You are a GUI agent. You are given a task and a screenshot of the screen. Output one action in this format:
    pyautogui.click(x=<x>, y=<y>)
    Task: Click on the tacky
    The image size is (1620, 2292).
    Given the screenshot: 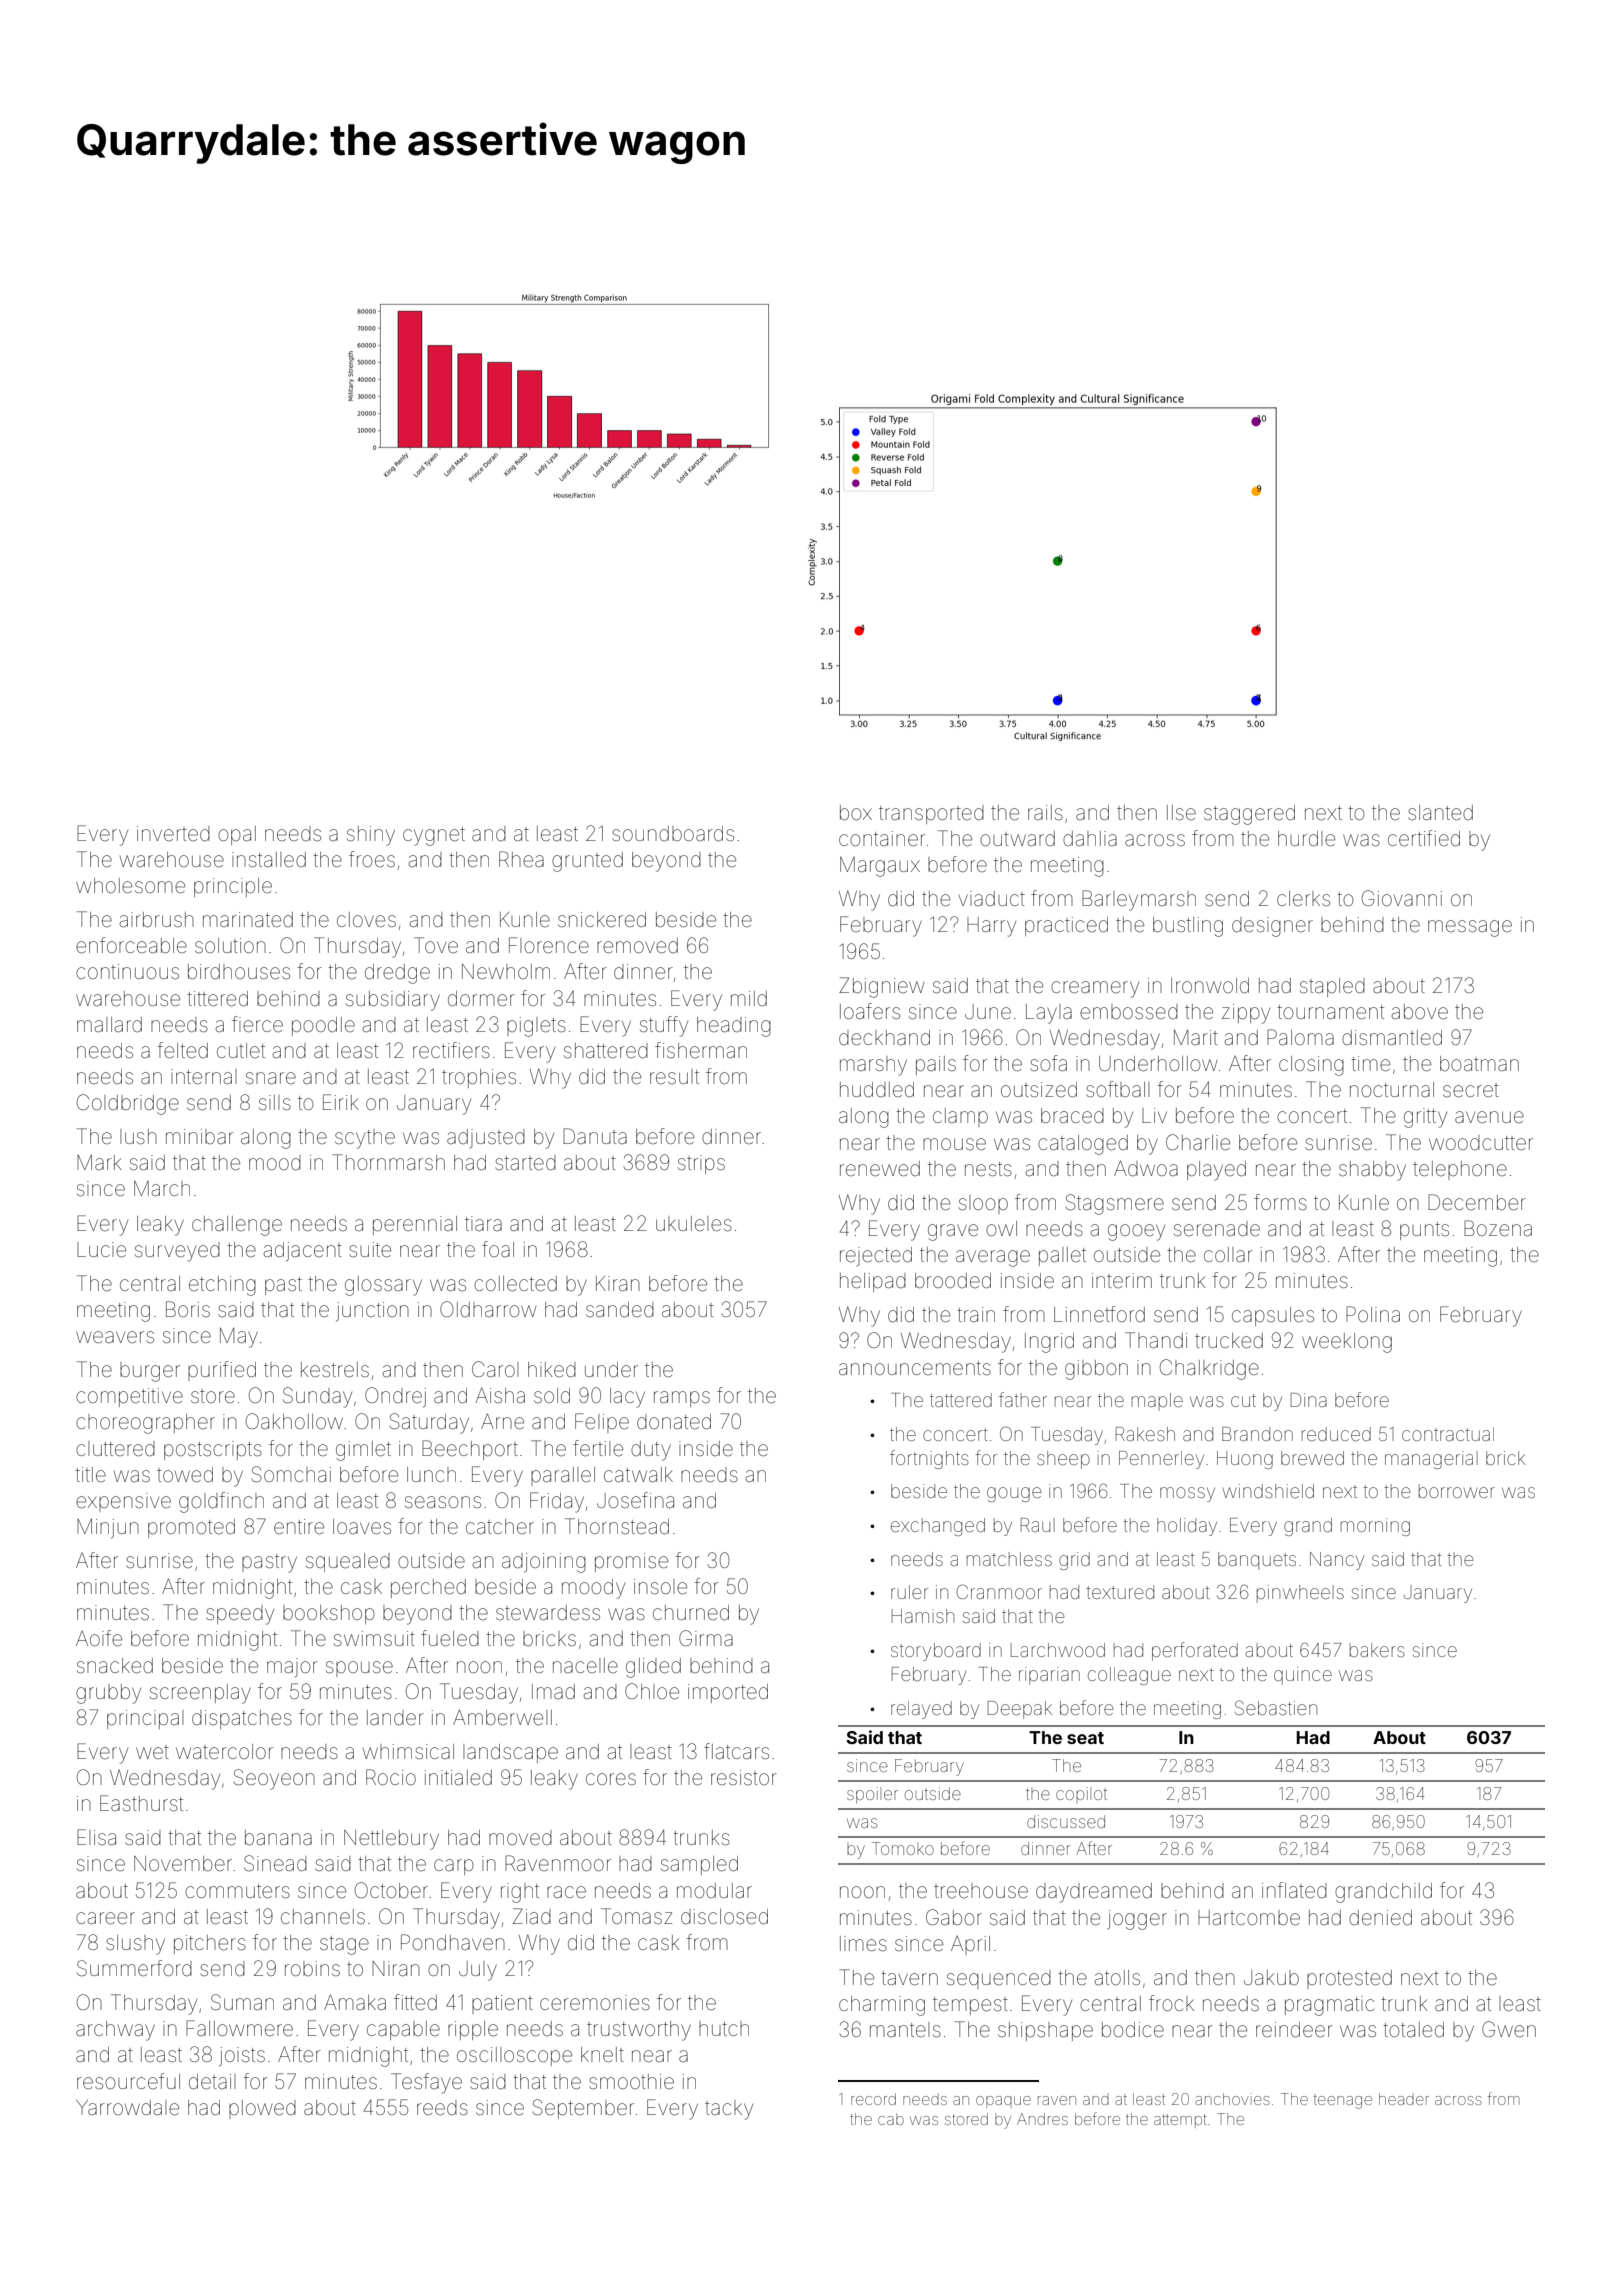 What is the action you would take?
    pyautogui.click(x=729, y=2110)
